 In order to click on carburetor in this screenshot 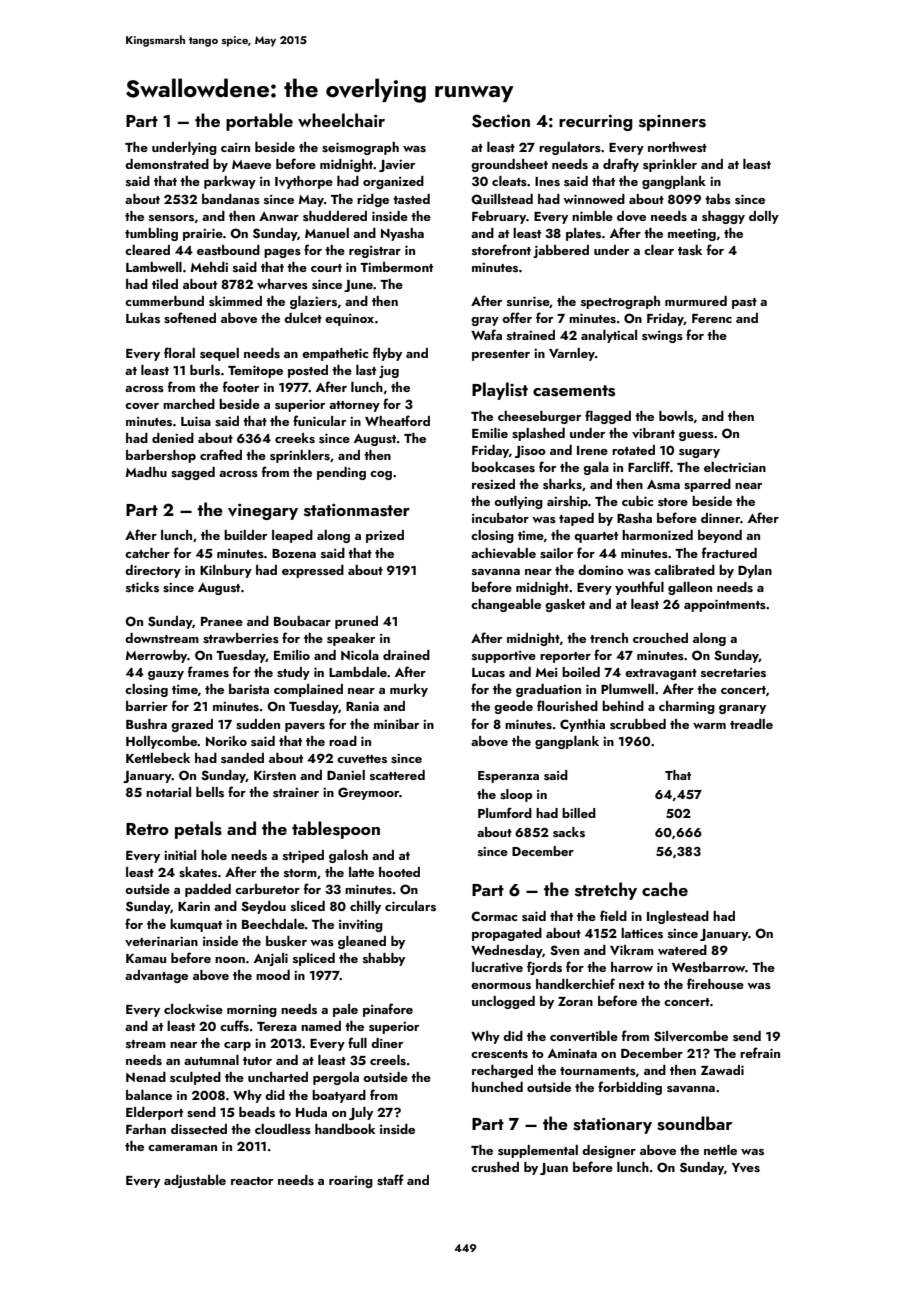, I will do `click(267, 889)`.
